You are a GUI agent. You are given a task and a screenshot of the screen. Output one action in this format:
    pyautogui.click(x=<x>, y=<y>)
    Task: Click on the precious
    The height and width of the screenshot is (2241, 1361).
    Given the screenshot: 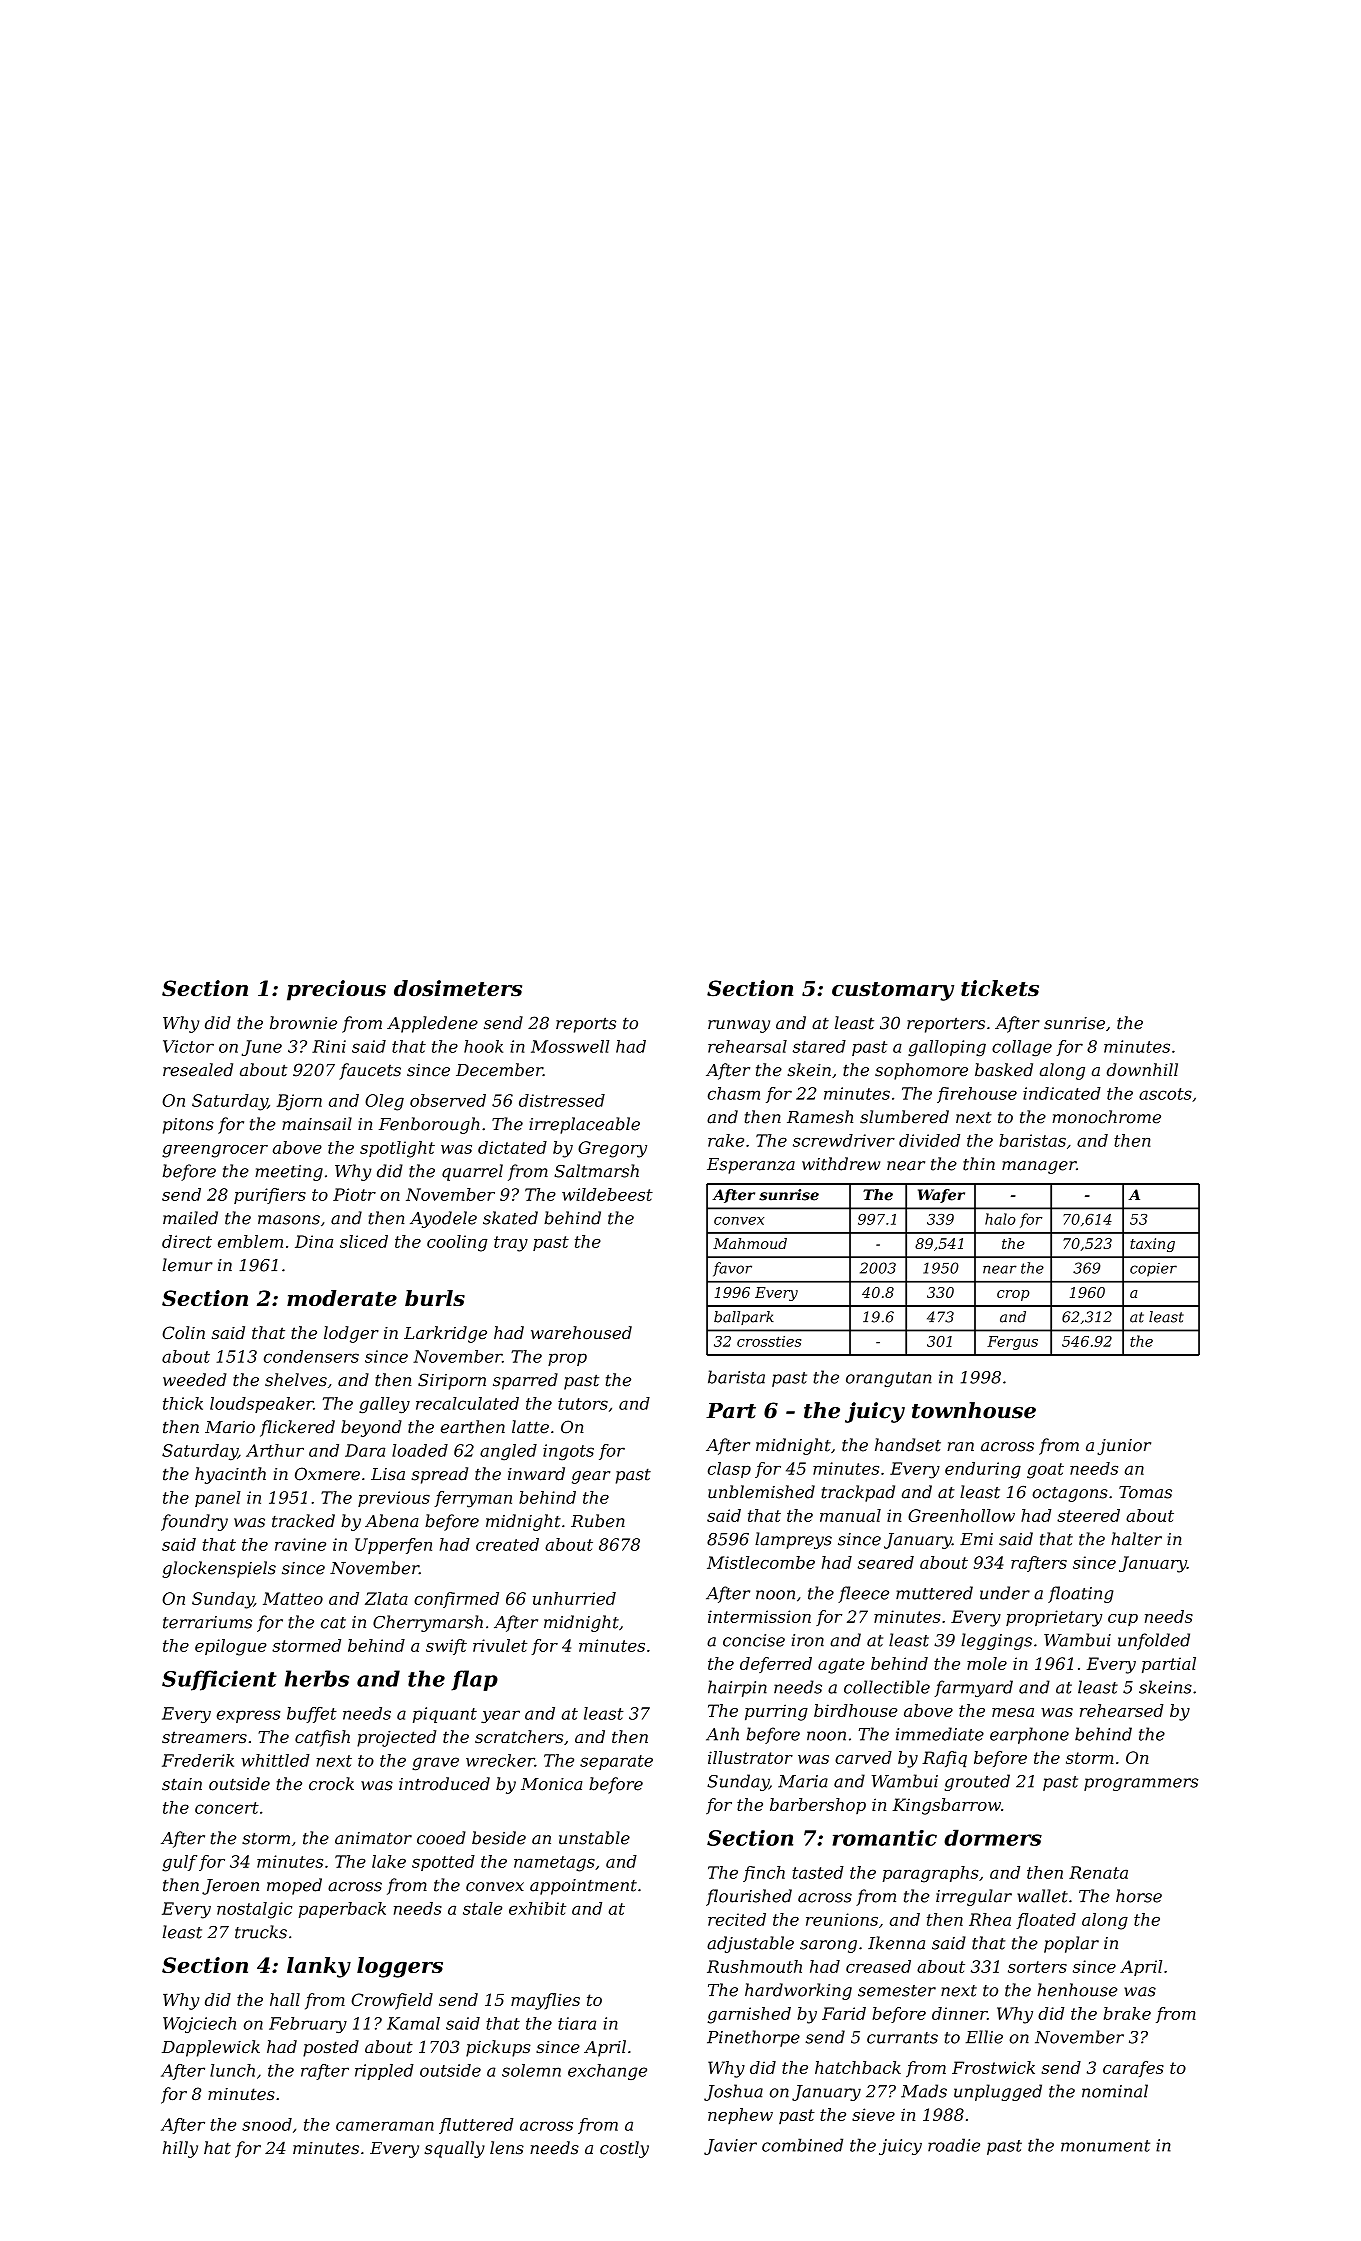 What is the action you would take?
    pyautogui.click(x=336, y=990)
